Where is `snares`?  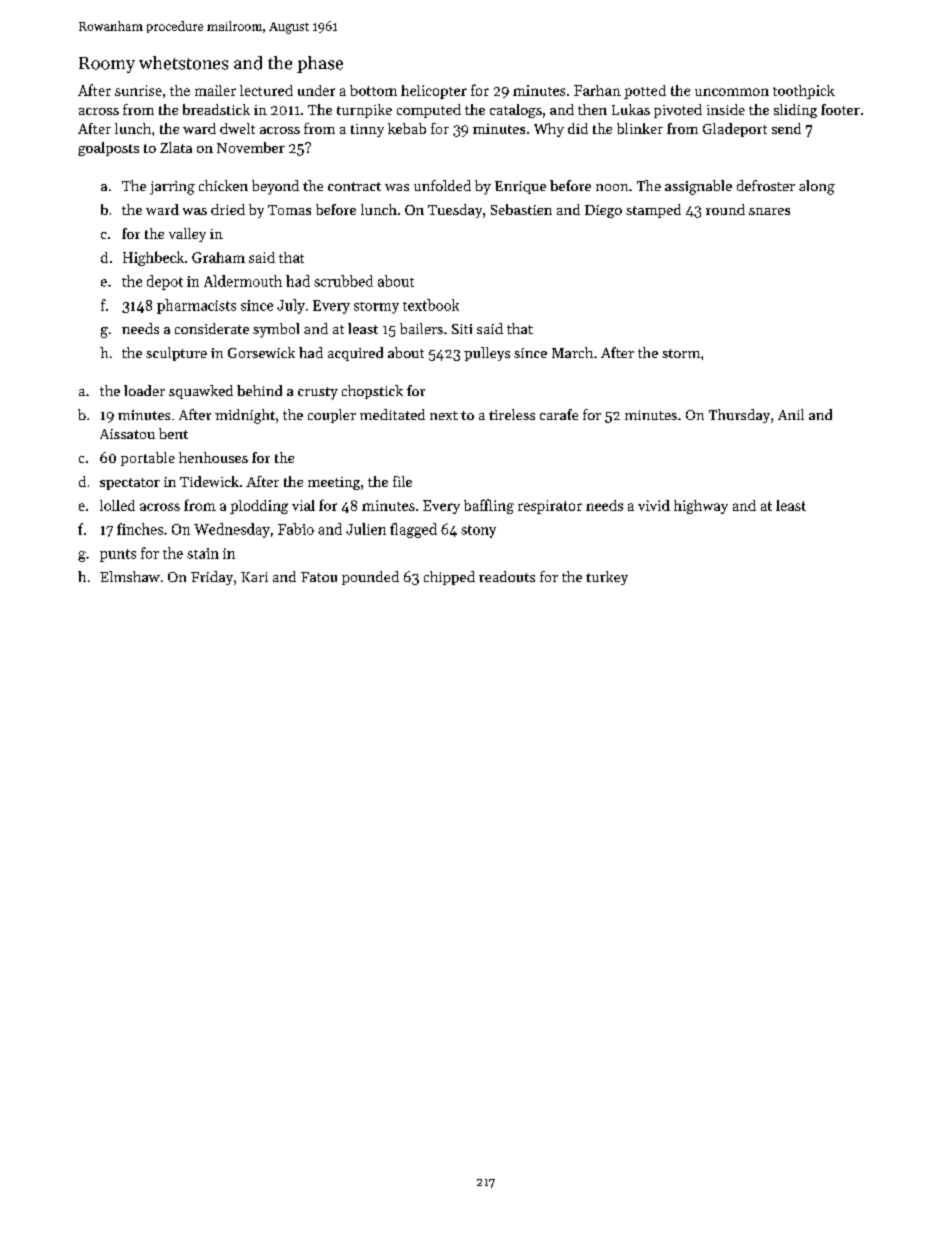
snares is located at coordinates (769, 211).
